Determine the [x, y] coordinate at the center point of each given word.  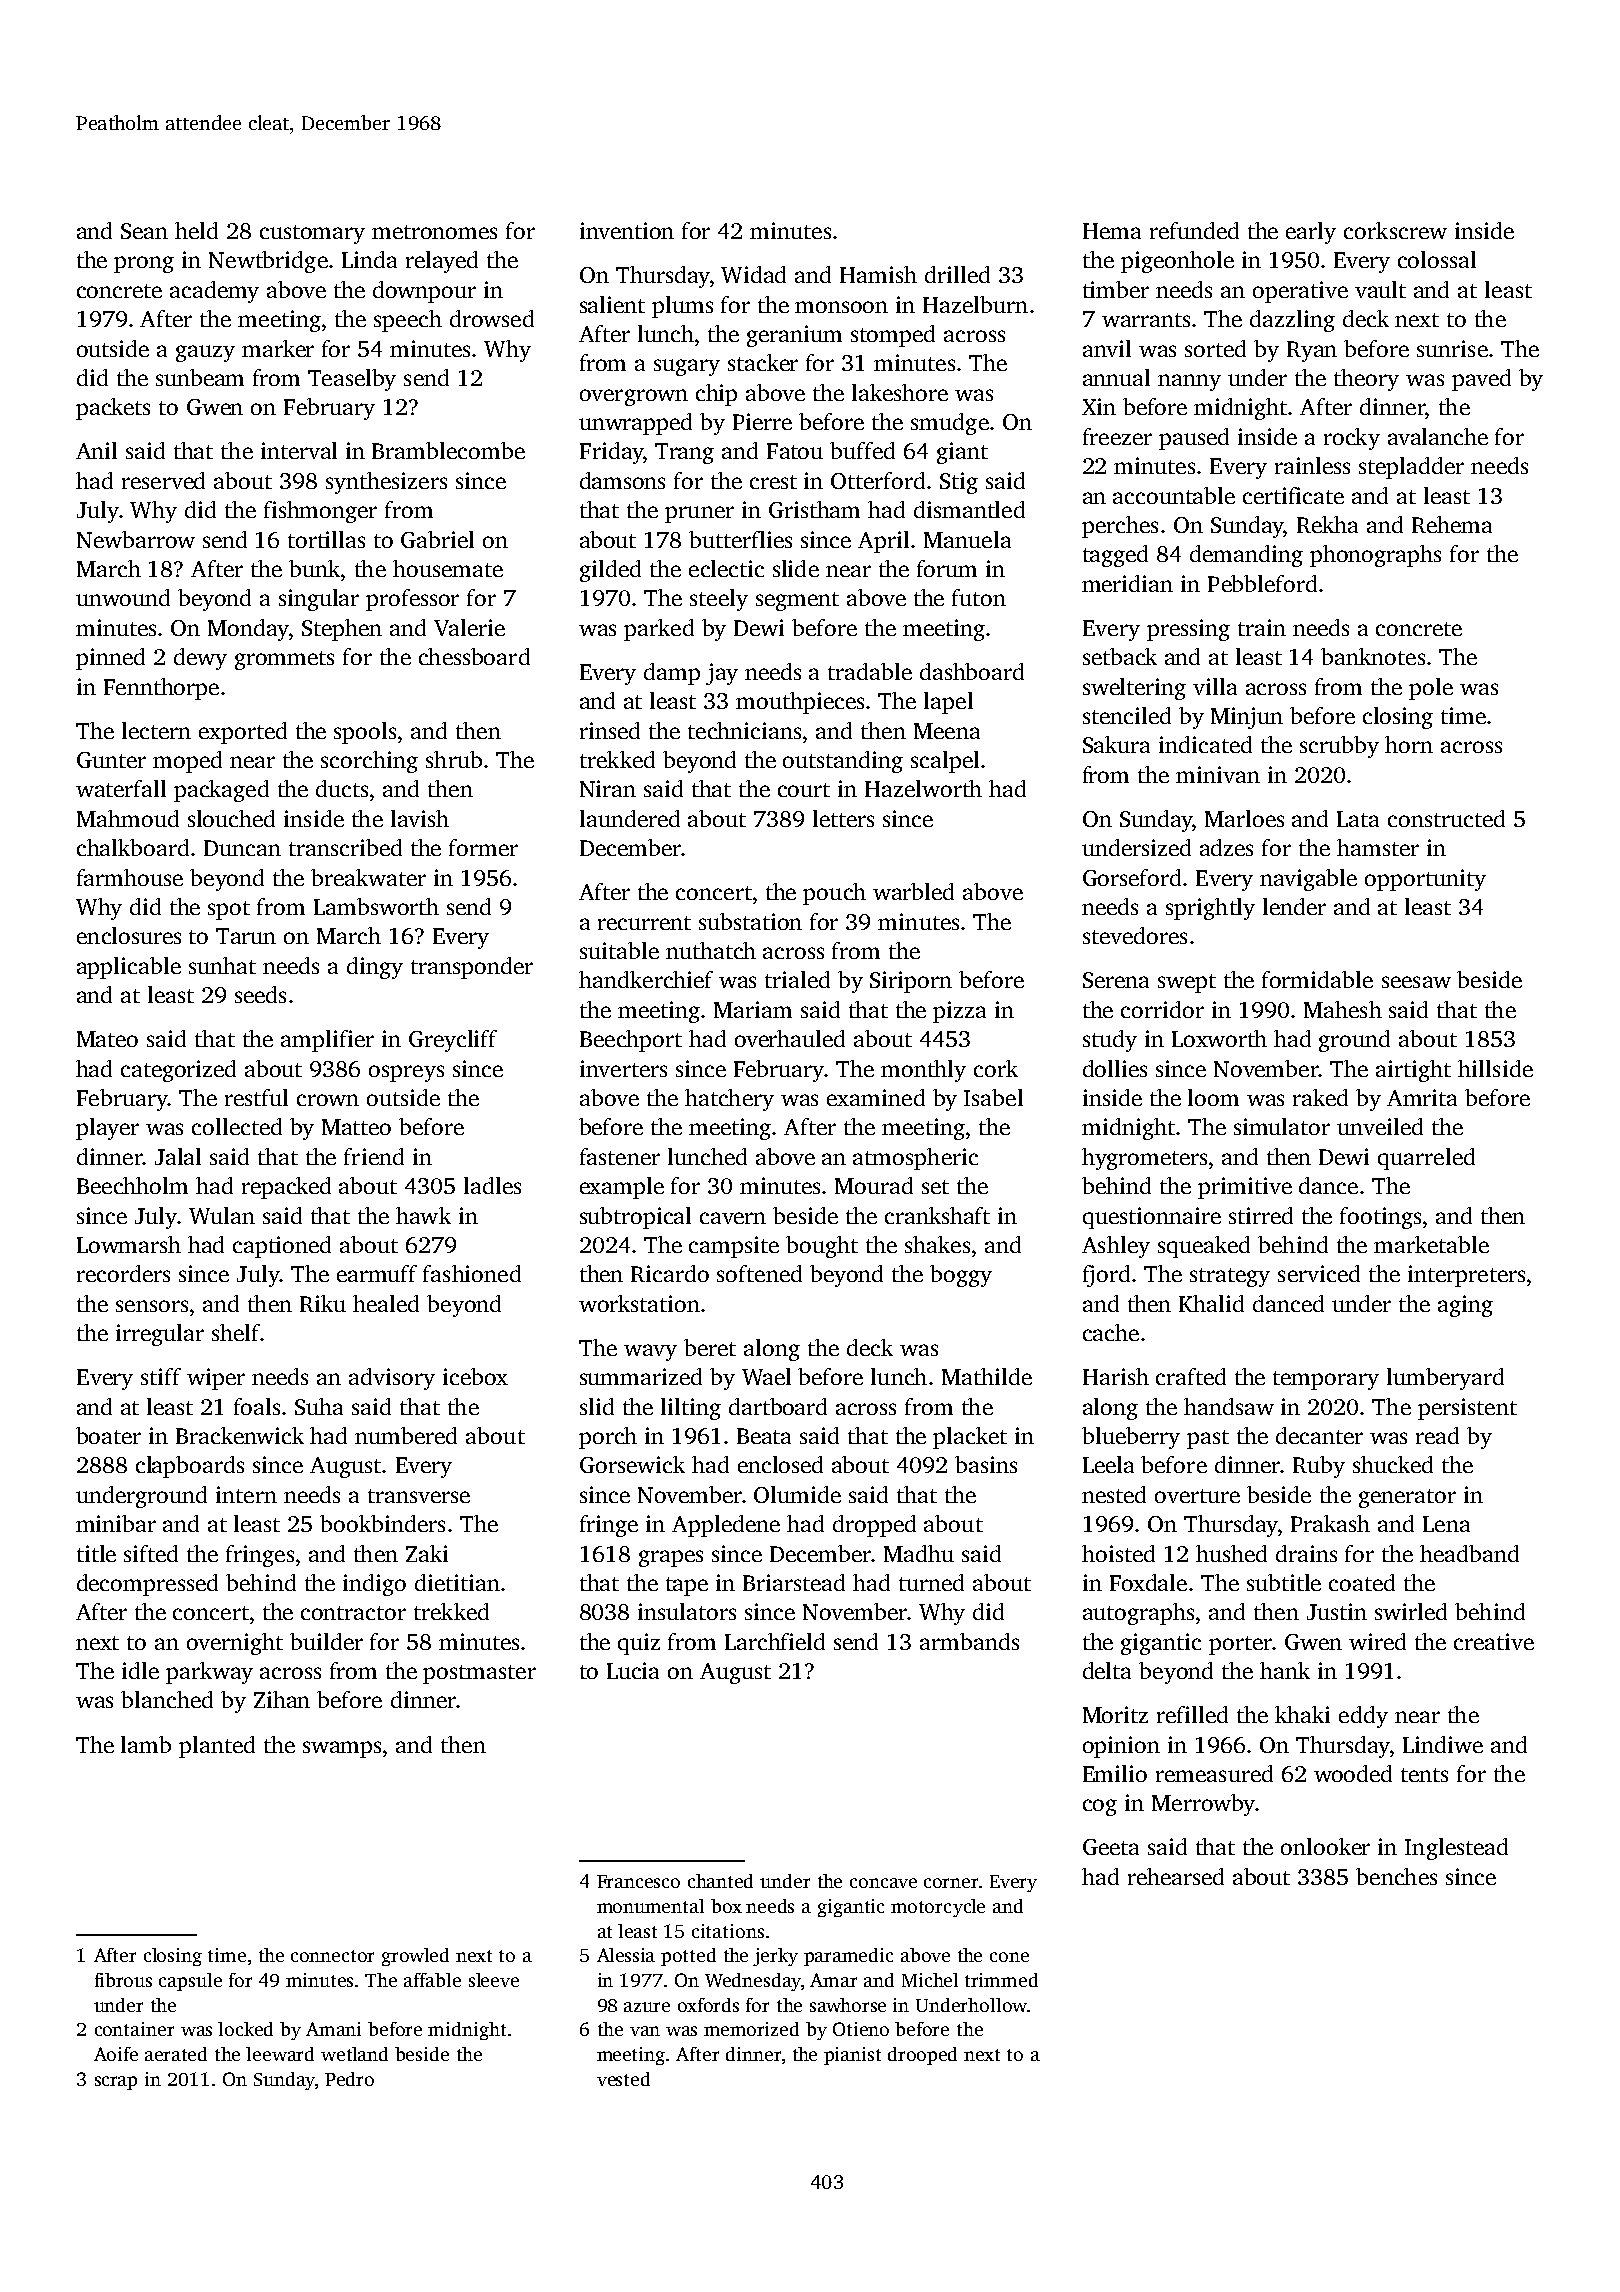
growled [415, 1957]
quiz [639, 1644]
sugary [687, 367]
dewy [200, 659]
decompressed [147, 1585]
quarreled [1426, 1159]
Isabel [993, 1097]
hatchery [729, 1100]
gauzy [205, 353]
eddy [1363, 1717]
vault [1380, 289]
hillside [1495, 1068]
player [107, 1129]
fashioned [472, 1273]
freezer [1117, 436]
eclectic [726, 568]
